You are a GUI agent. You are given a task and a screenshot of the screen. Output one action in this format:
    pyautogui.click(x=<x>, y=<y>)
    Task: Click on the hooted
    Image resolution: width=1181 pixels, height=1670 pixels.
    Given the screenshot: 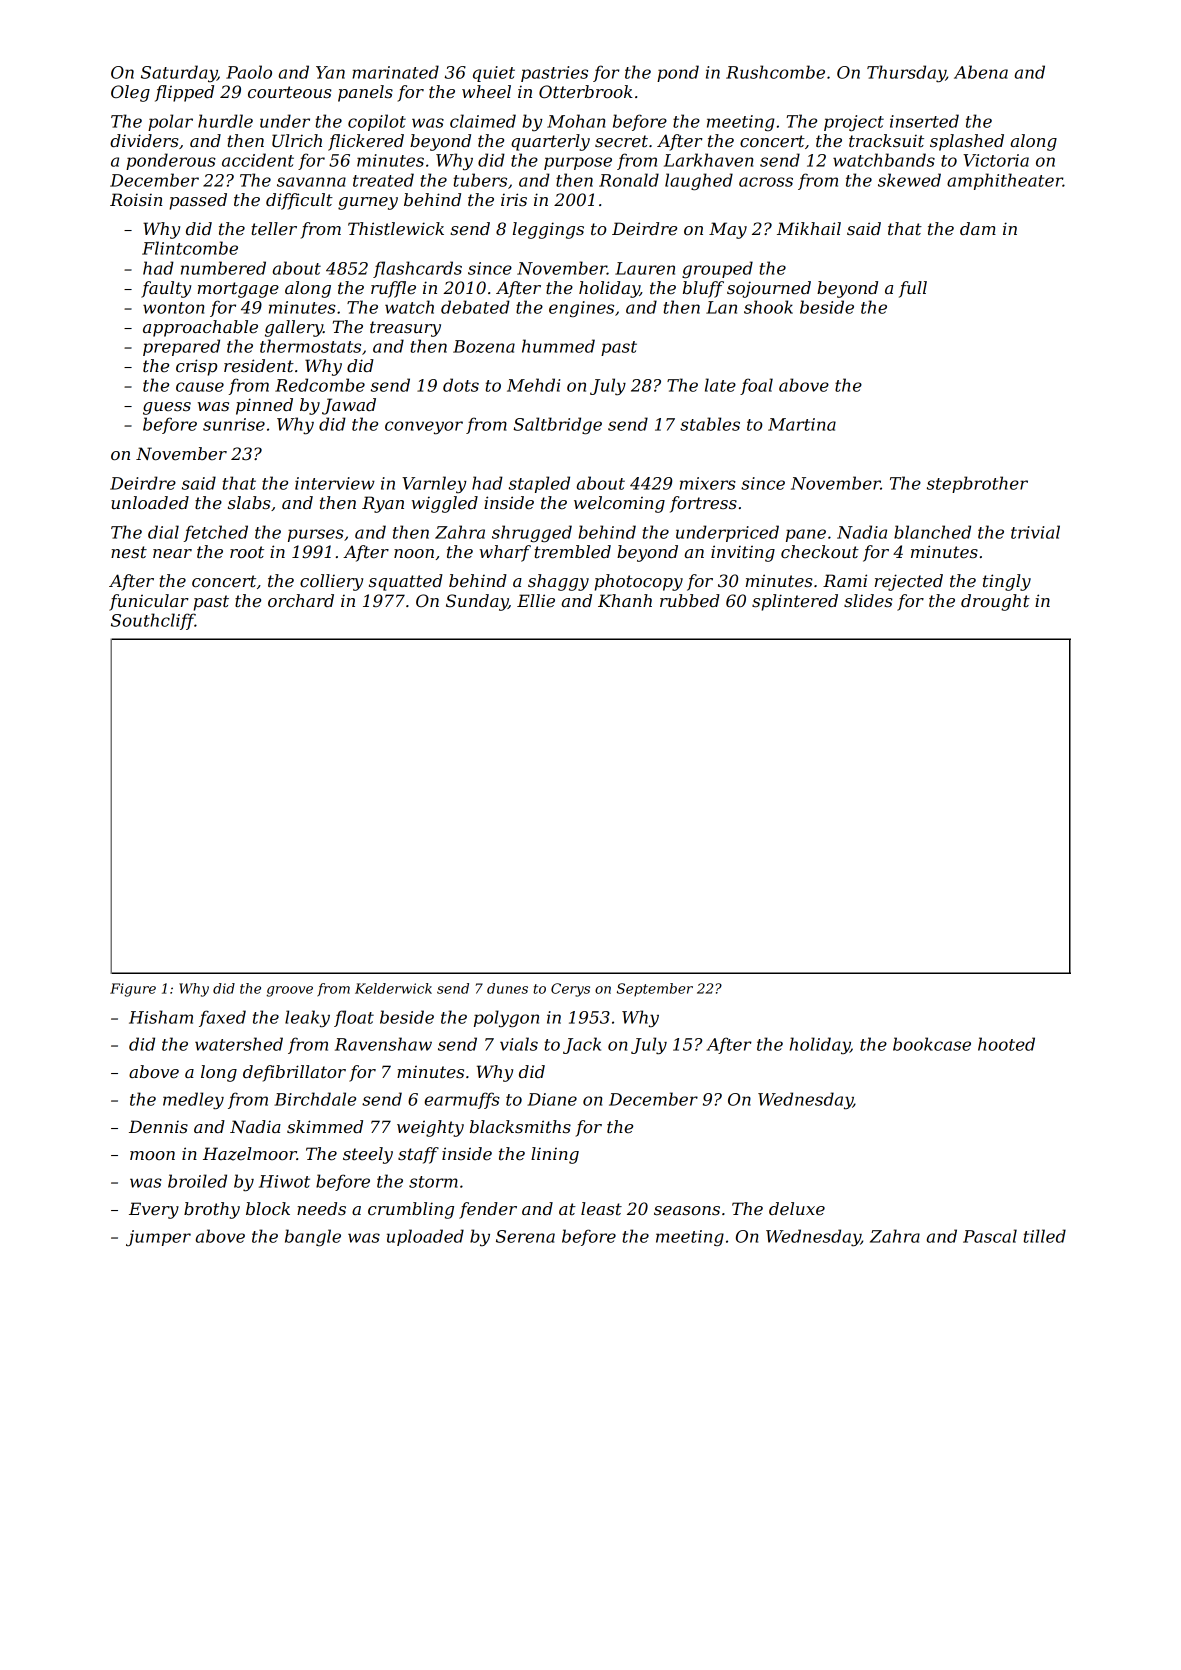 What is the action you would take?
    pyautogui.click(x=1006, y=1044)
